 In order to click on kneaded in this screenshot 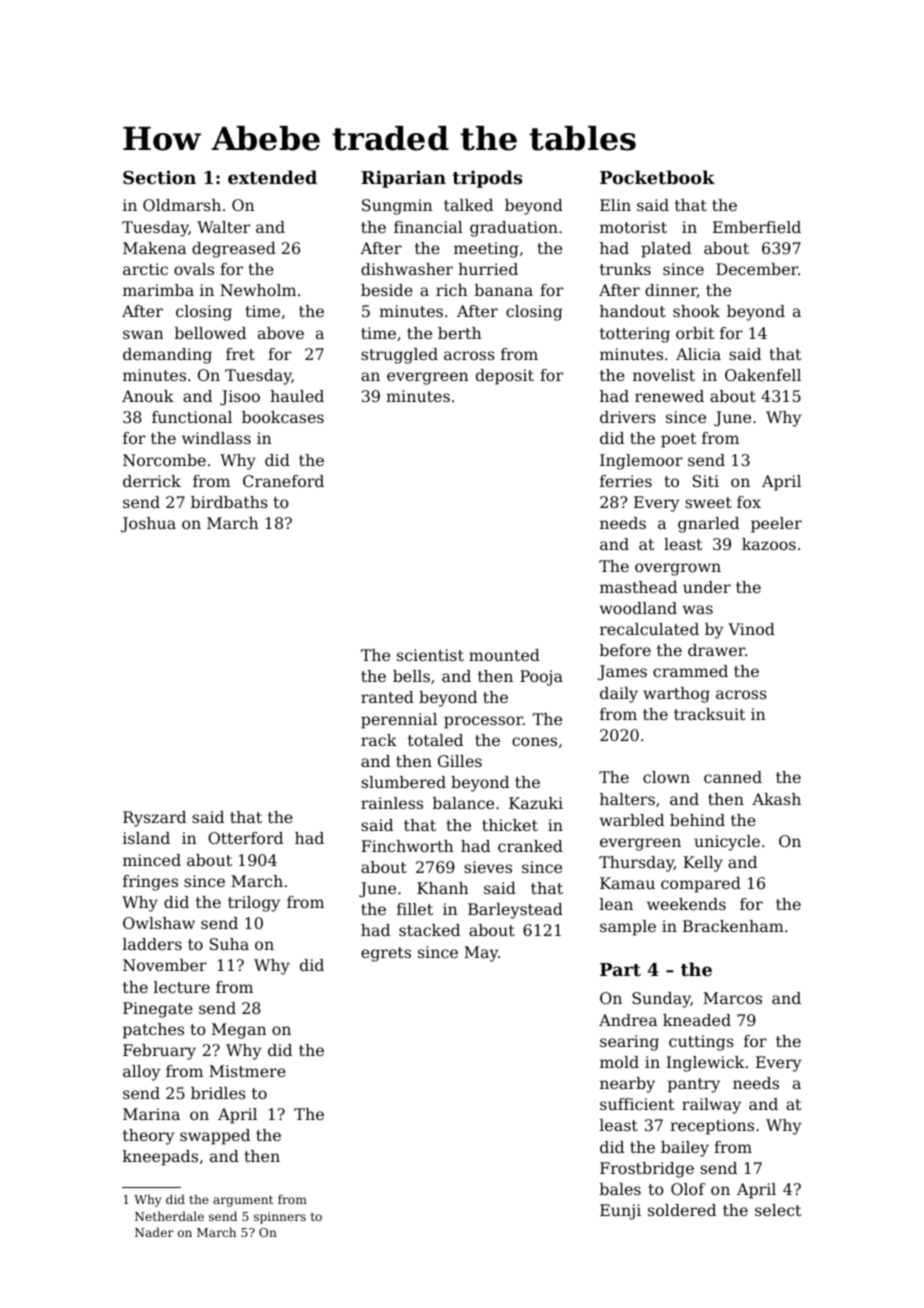, I will do `click(697, 1020)`.
